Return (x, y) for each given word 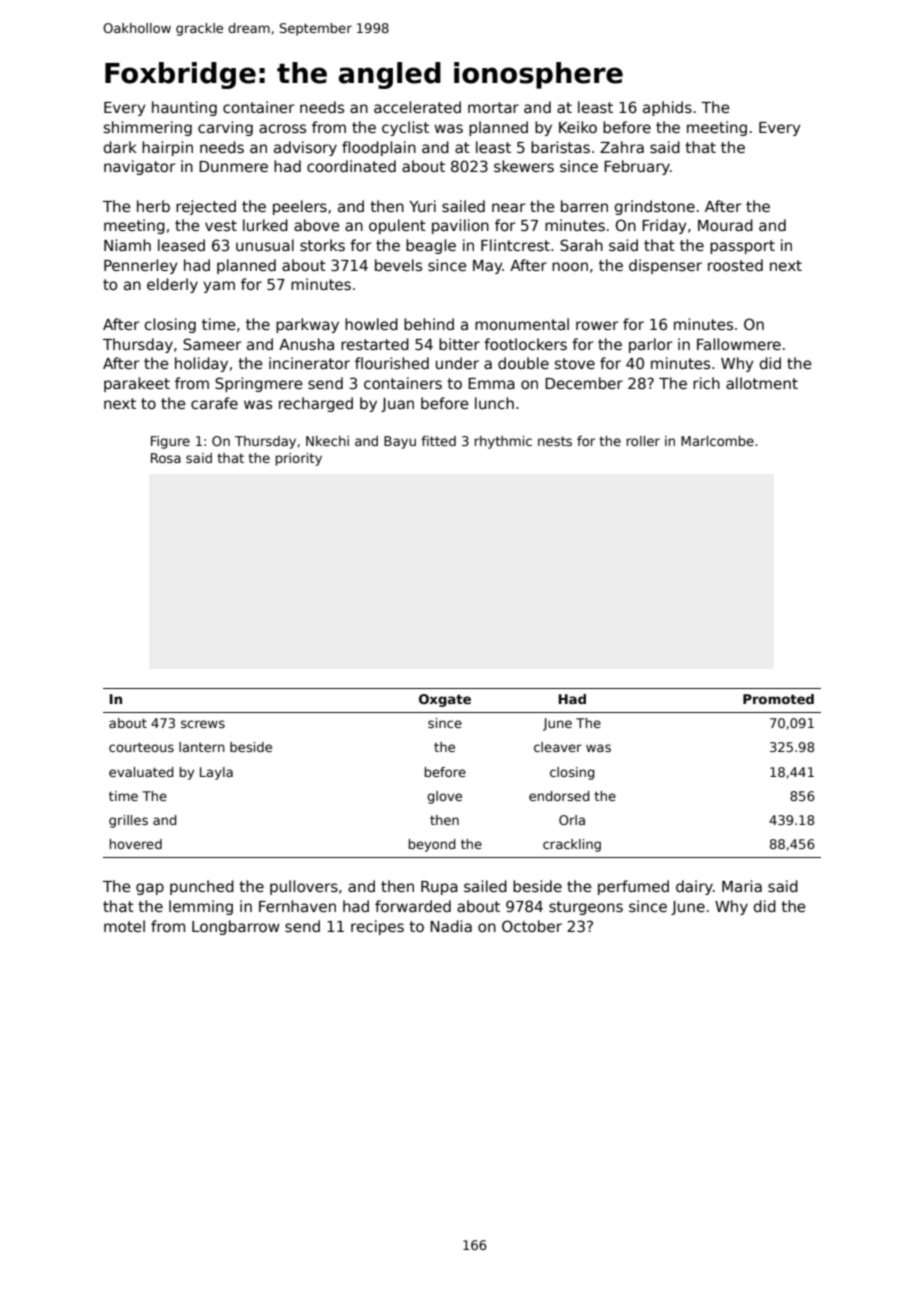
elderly (172, 285)
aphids (667, 108)
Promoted (778, 699)
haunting (184, 108)
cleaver (558, 747)
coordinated (351, 166)
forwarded (413, 906)
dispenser (665, 266)
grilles (128, 821)
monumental (522, 324)
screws (203, 724)
